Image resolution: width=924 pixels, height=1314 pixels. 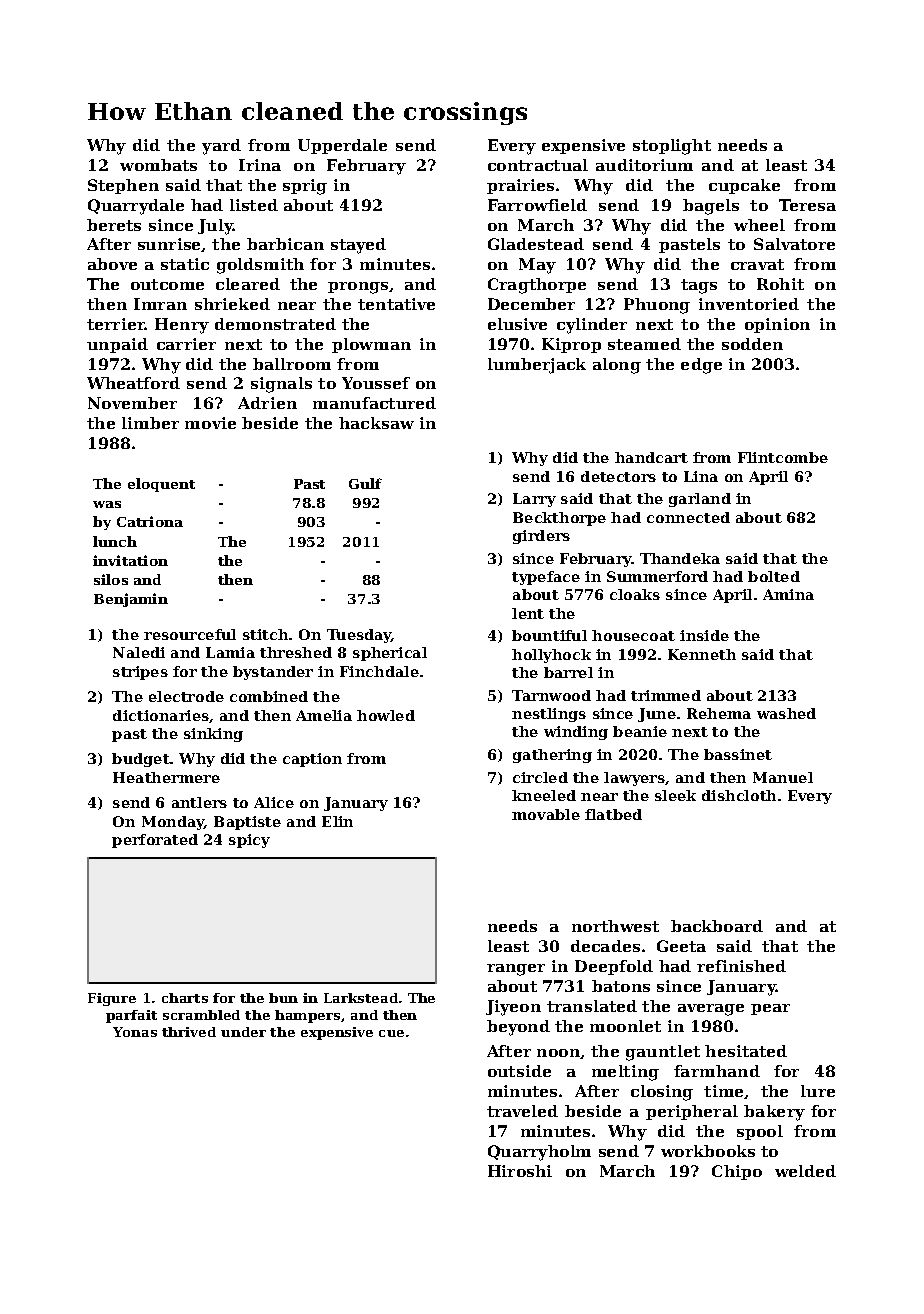 I want to click on steamed, so click(x=644, y=344).
